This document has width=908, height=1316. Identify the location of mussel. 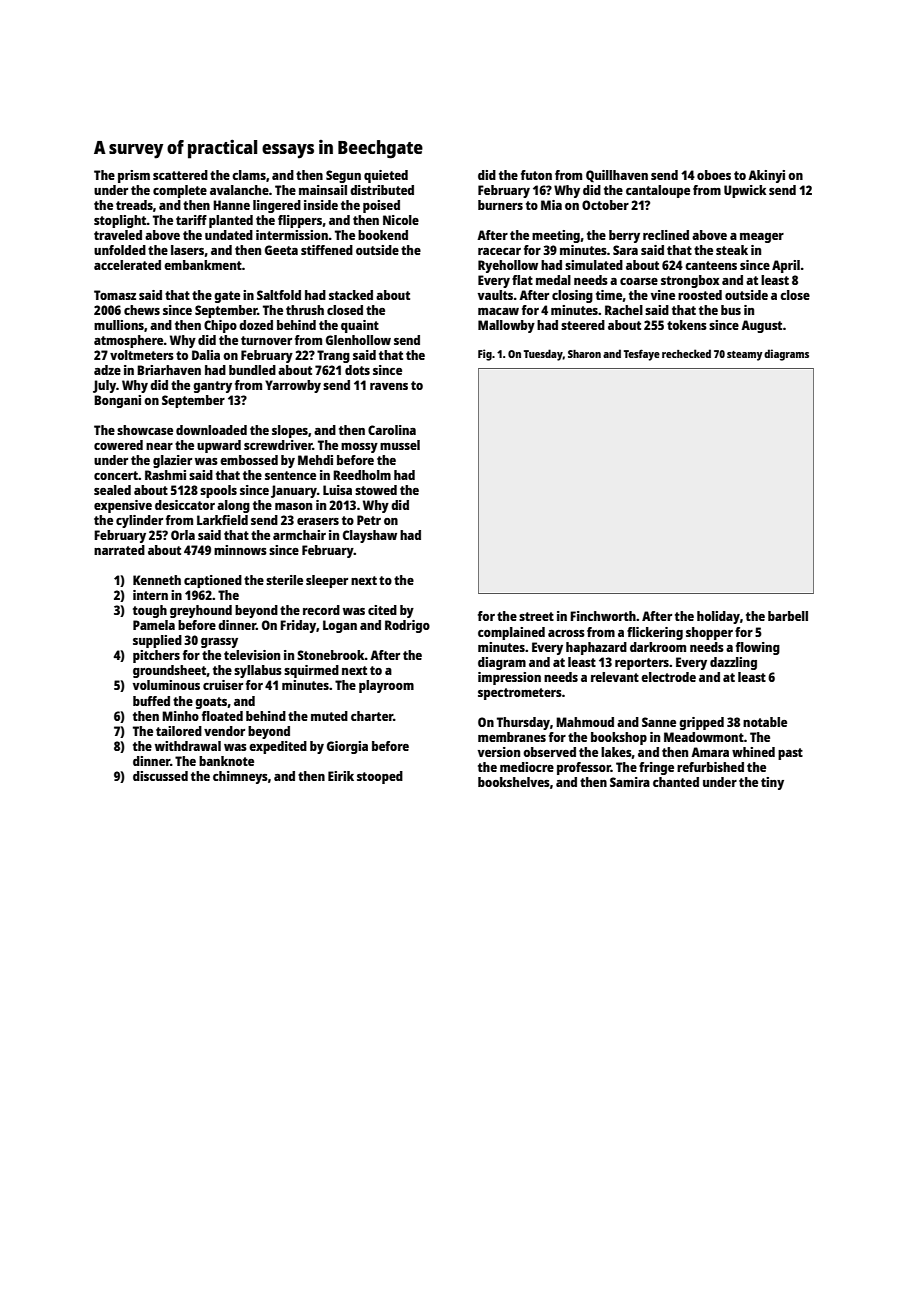
(400, 445).
